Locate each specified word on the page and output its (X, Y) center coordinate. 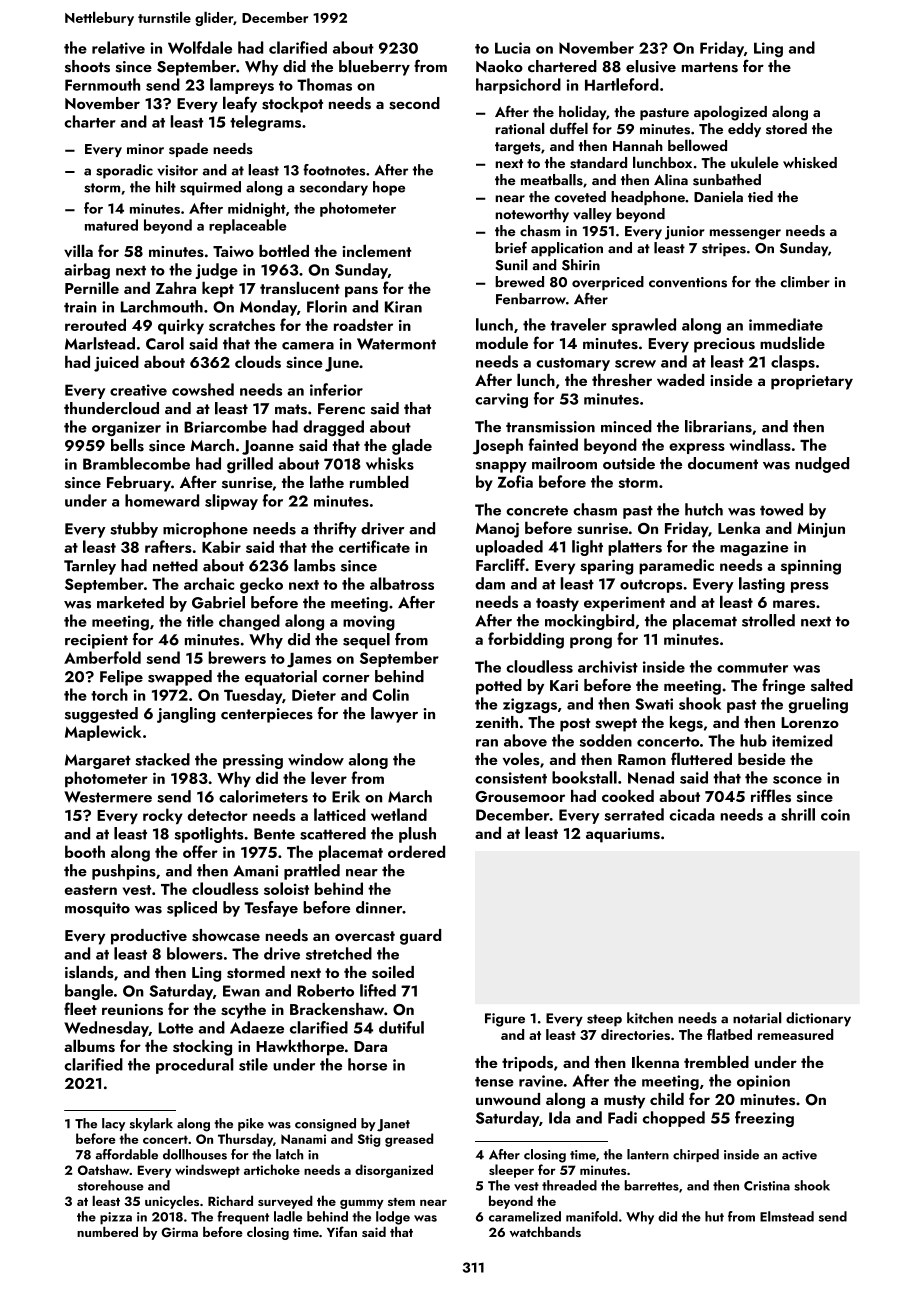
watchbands (545, 1232)
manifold (592, 1216)
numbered (107, 1232)
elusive (651, 66)
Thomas (324, 84)
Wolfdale (200, 47)
